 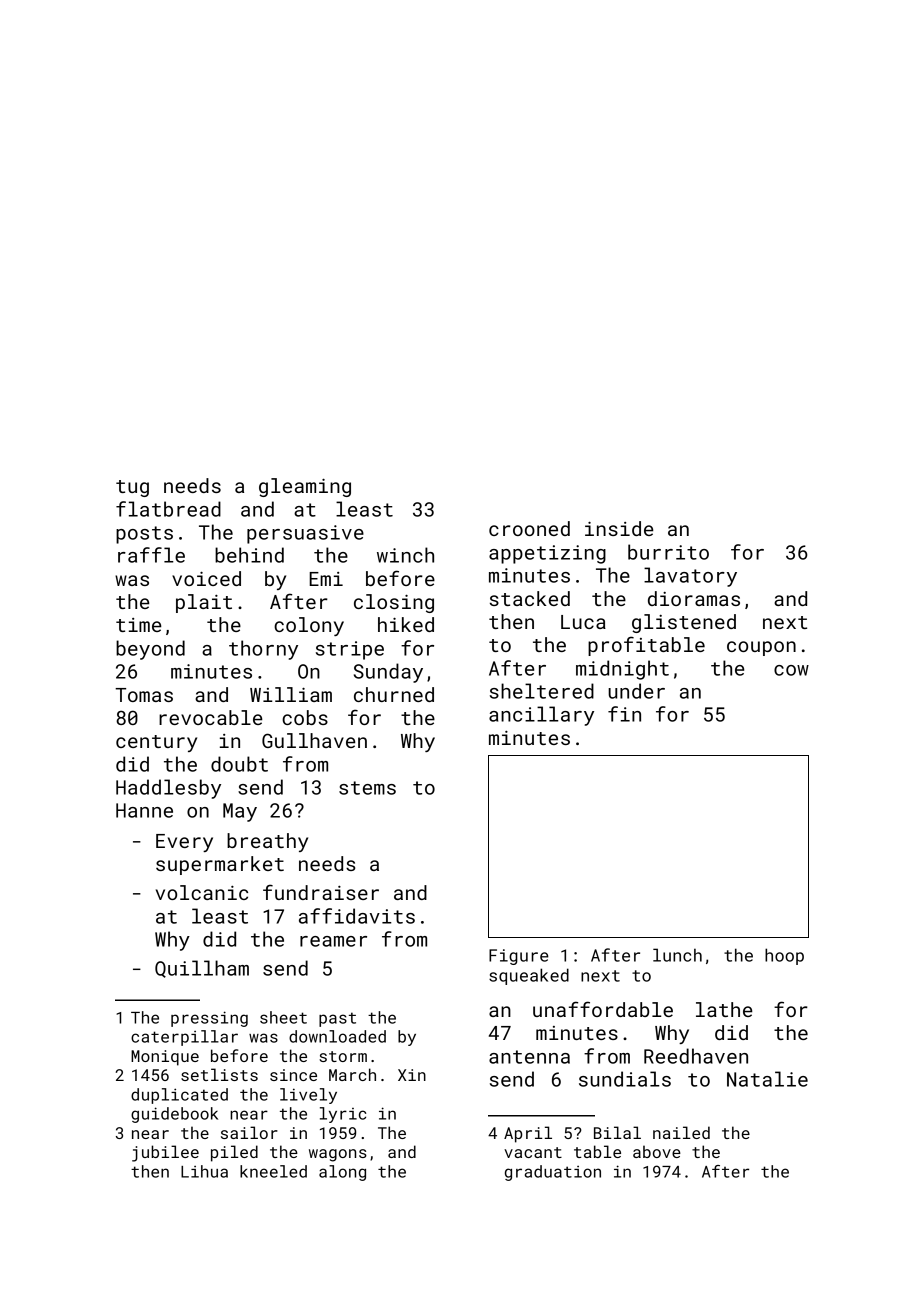 I want to click on antenna, so click(x=529, y=1057).
